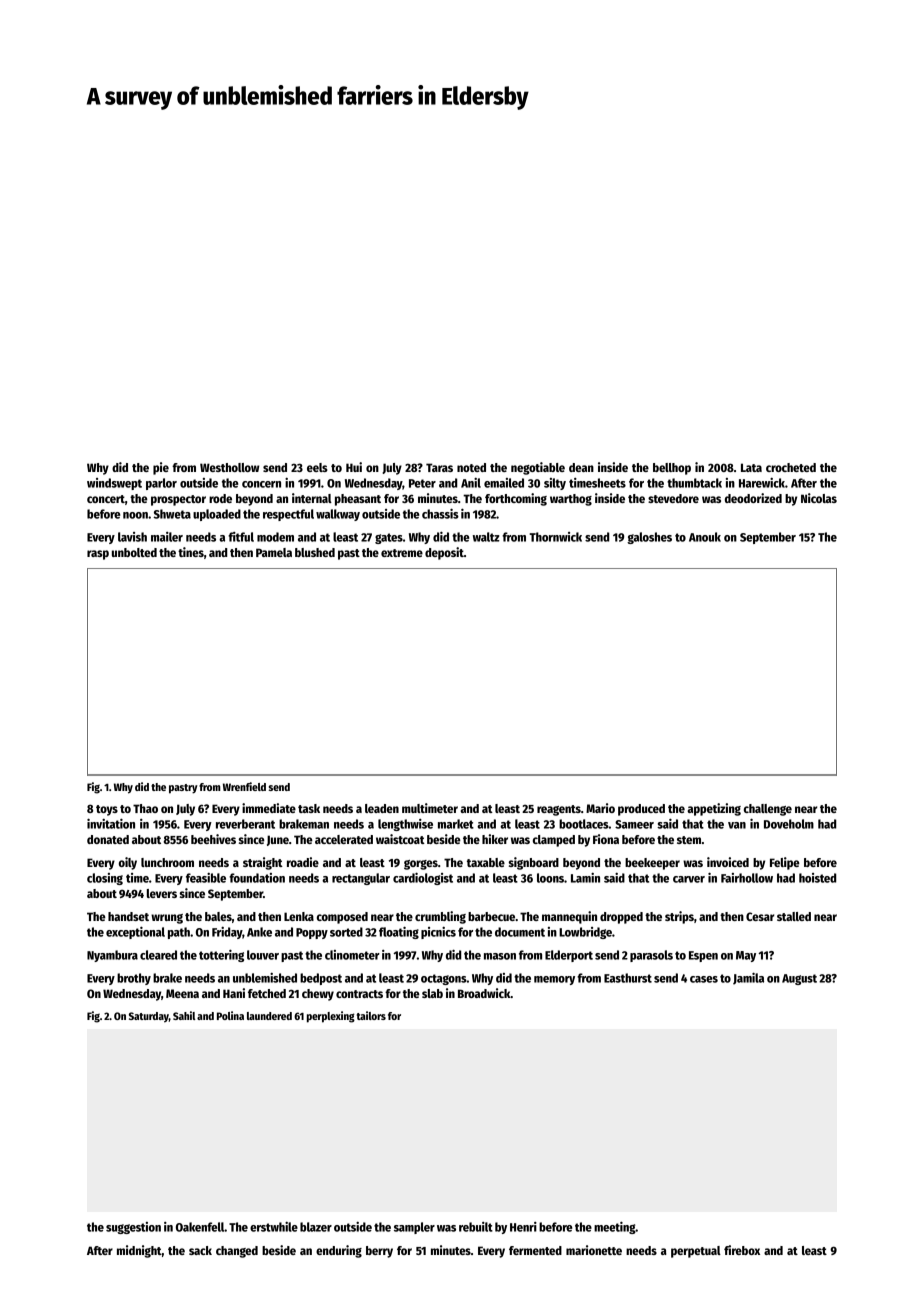 This screenshot has width=924, height=1308. Describe the element at coordinates (791, 467) in the screenshot. I see `crocheted` at that location.
